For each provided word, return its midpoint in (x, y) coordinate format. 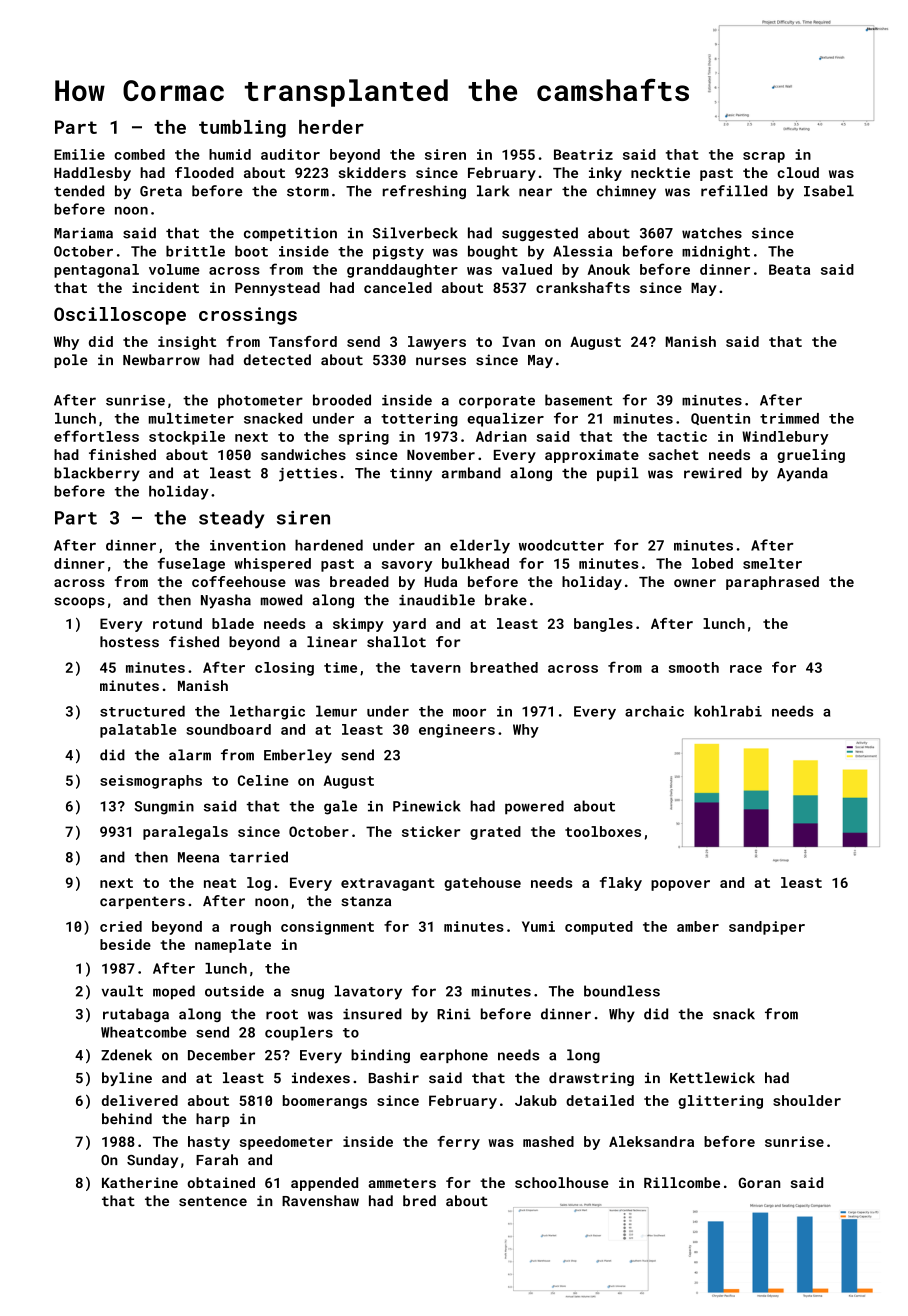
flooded (204, 172)
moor (469, 713)
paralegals (185, 833)
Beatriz (583, 154)
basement (579, 400)
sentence (213, 1201)
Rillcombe (682, 1182)
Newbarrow (161, 359)
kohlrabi (728, 711)
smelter (772, 563)
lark (493, 191)
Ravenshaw (320, 1200)
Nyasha (226, 601)
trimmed (789, 418)
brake (506, 600)
